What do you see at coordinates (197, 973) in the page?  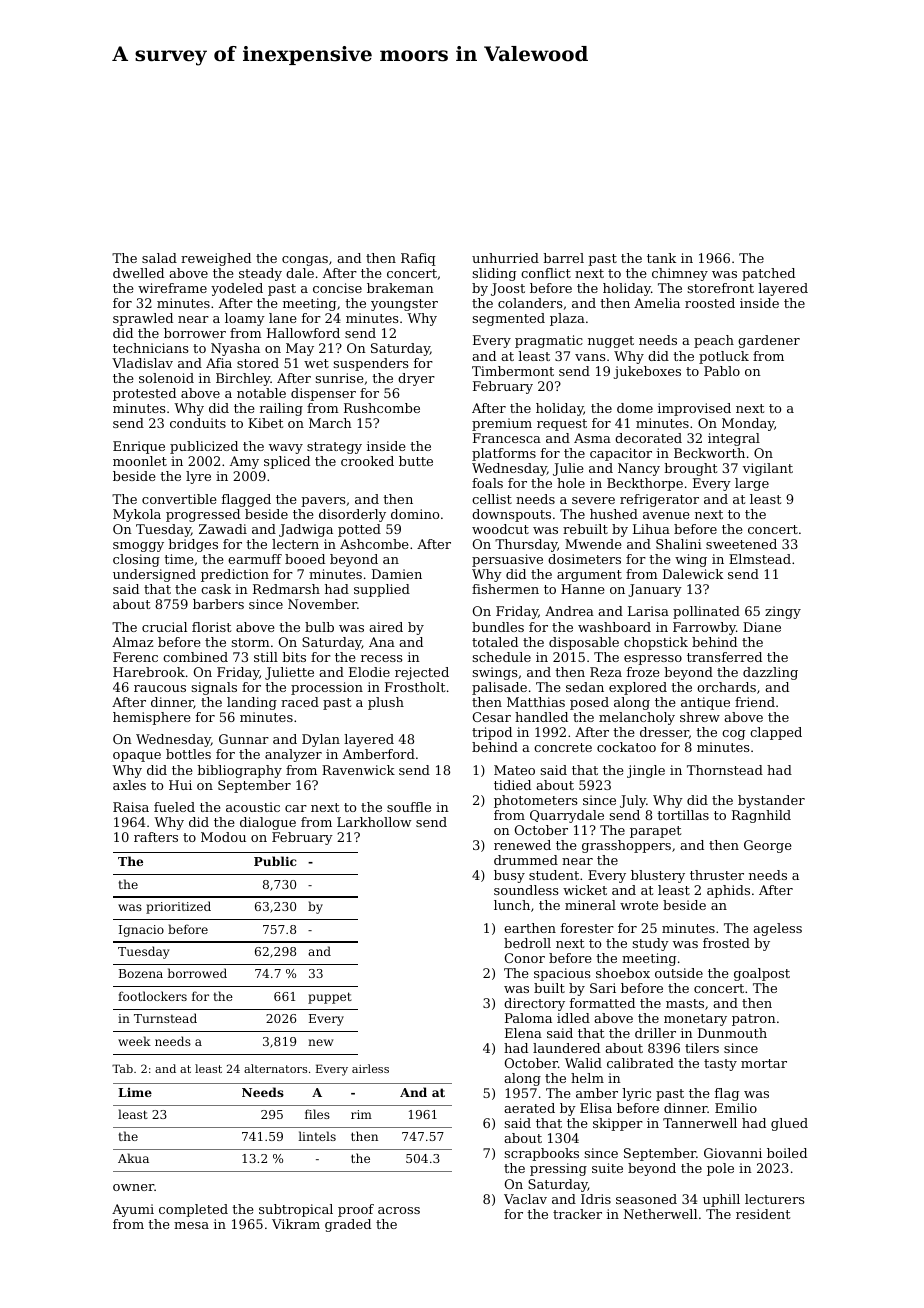 I see `borrowed` at bounding box center [197, 973].
